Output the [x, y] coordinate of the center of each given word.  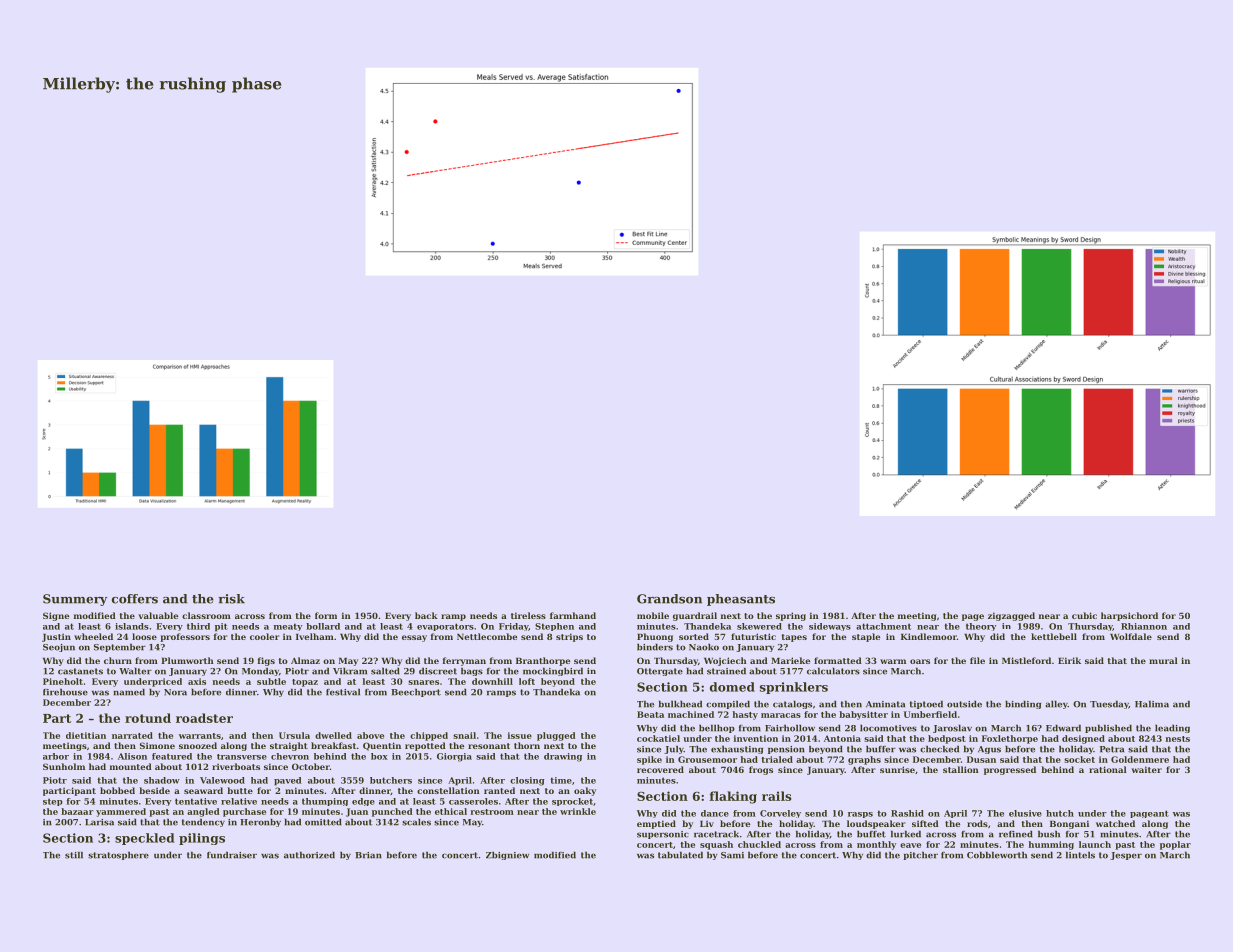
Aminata [885, 704]
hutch [1060, 813]
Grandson [669, 599]
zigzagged [1011, 616]
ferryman [464, 661]
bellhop [717, 728]
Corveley [780, 814]
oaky [585, 791]
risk [231, 599]
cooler [265, 636]
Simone [157, 745]
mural [1163, 660]
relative [239, 801]
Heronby [260, 822]
